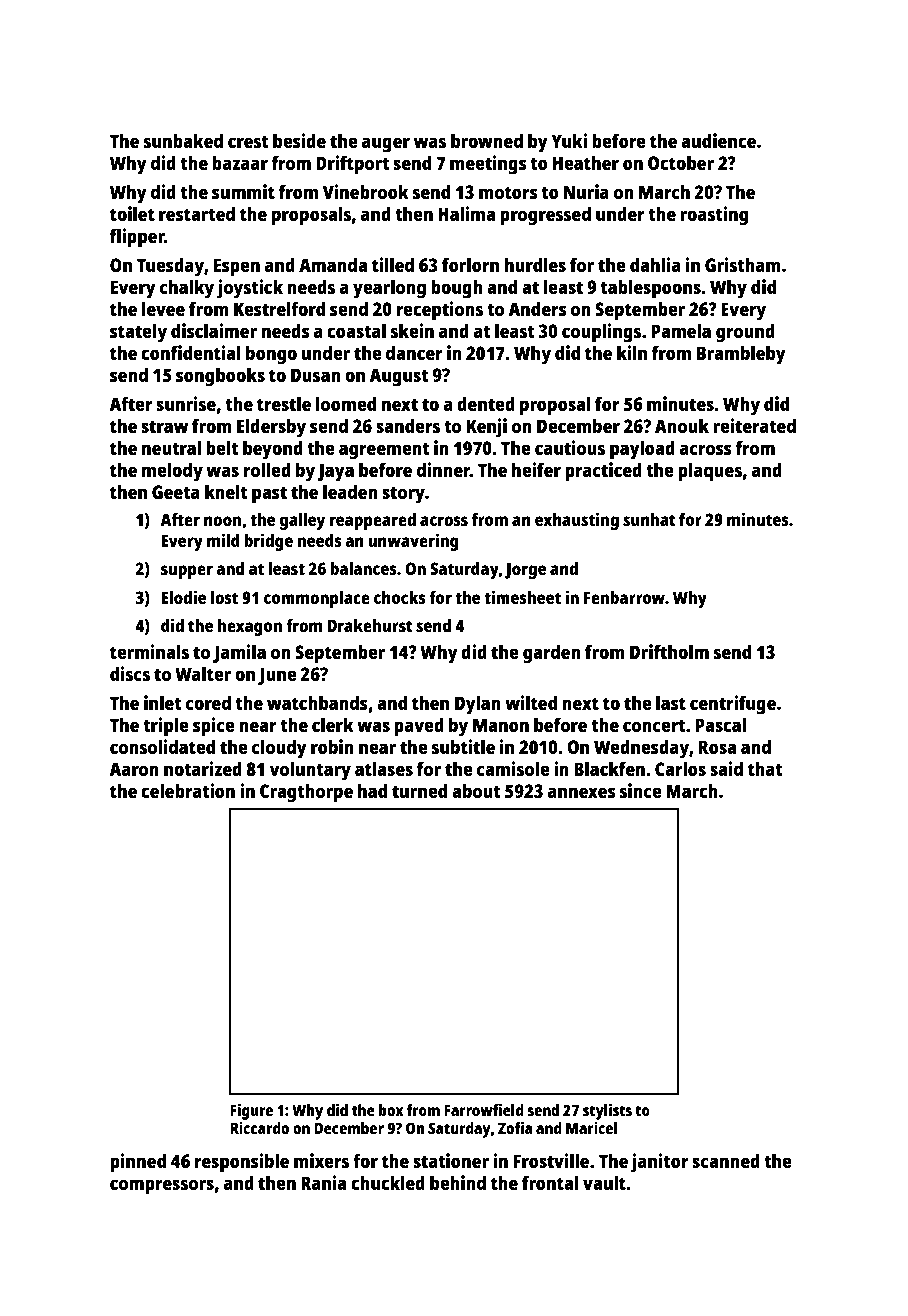  I want to click on Amanda, so click(333, 264).
